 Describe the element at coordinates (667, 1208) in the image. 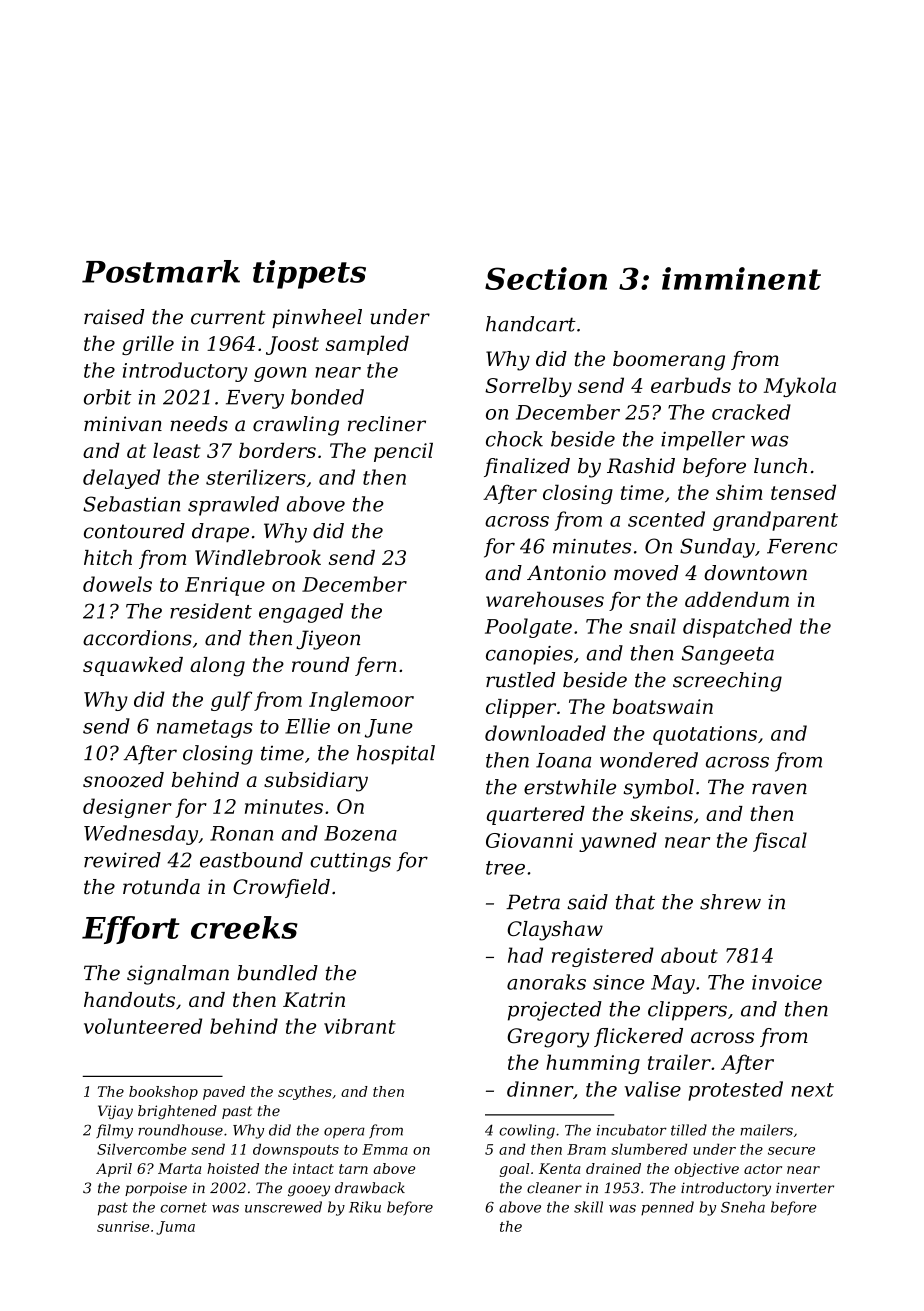

I see `penned` at that location.
